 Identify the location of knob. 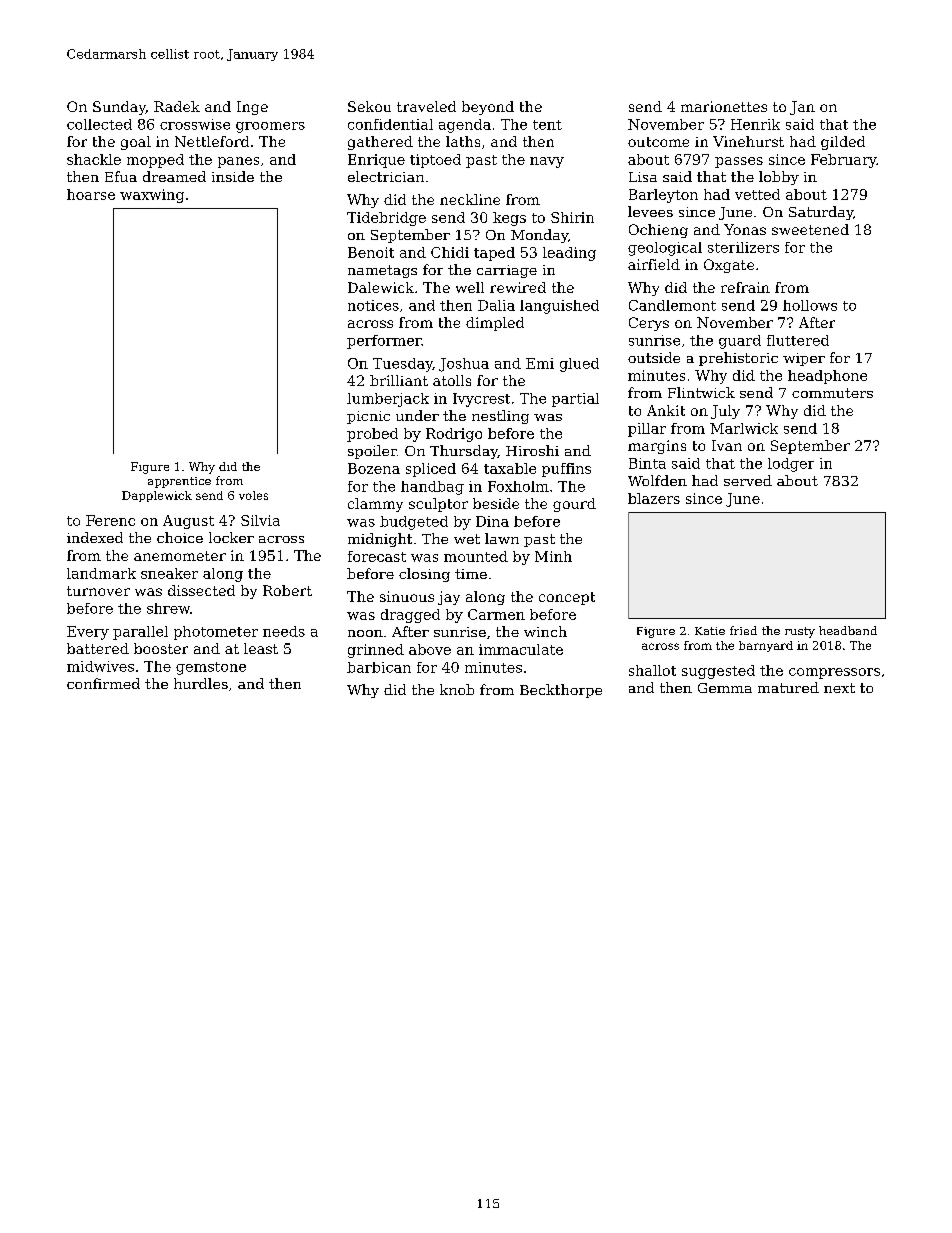
(457, 689).
